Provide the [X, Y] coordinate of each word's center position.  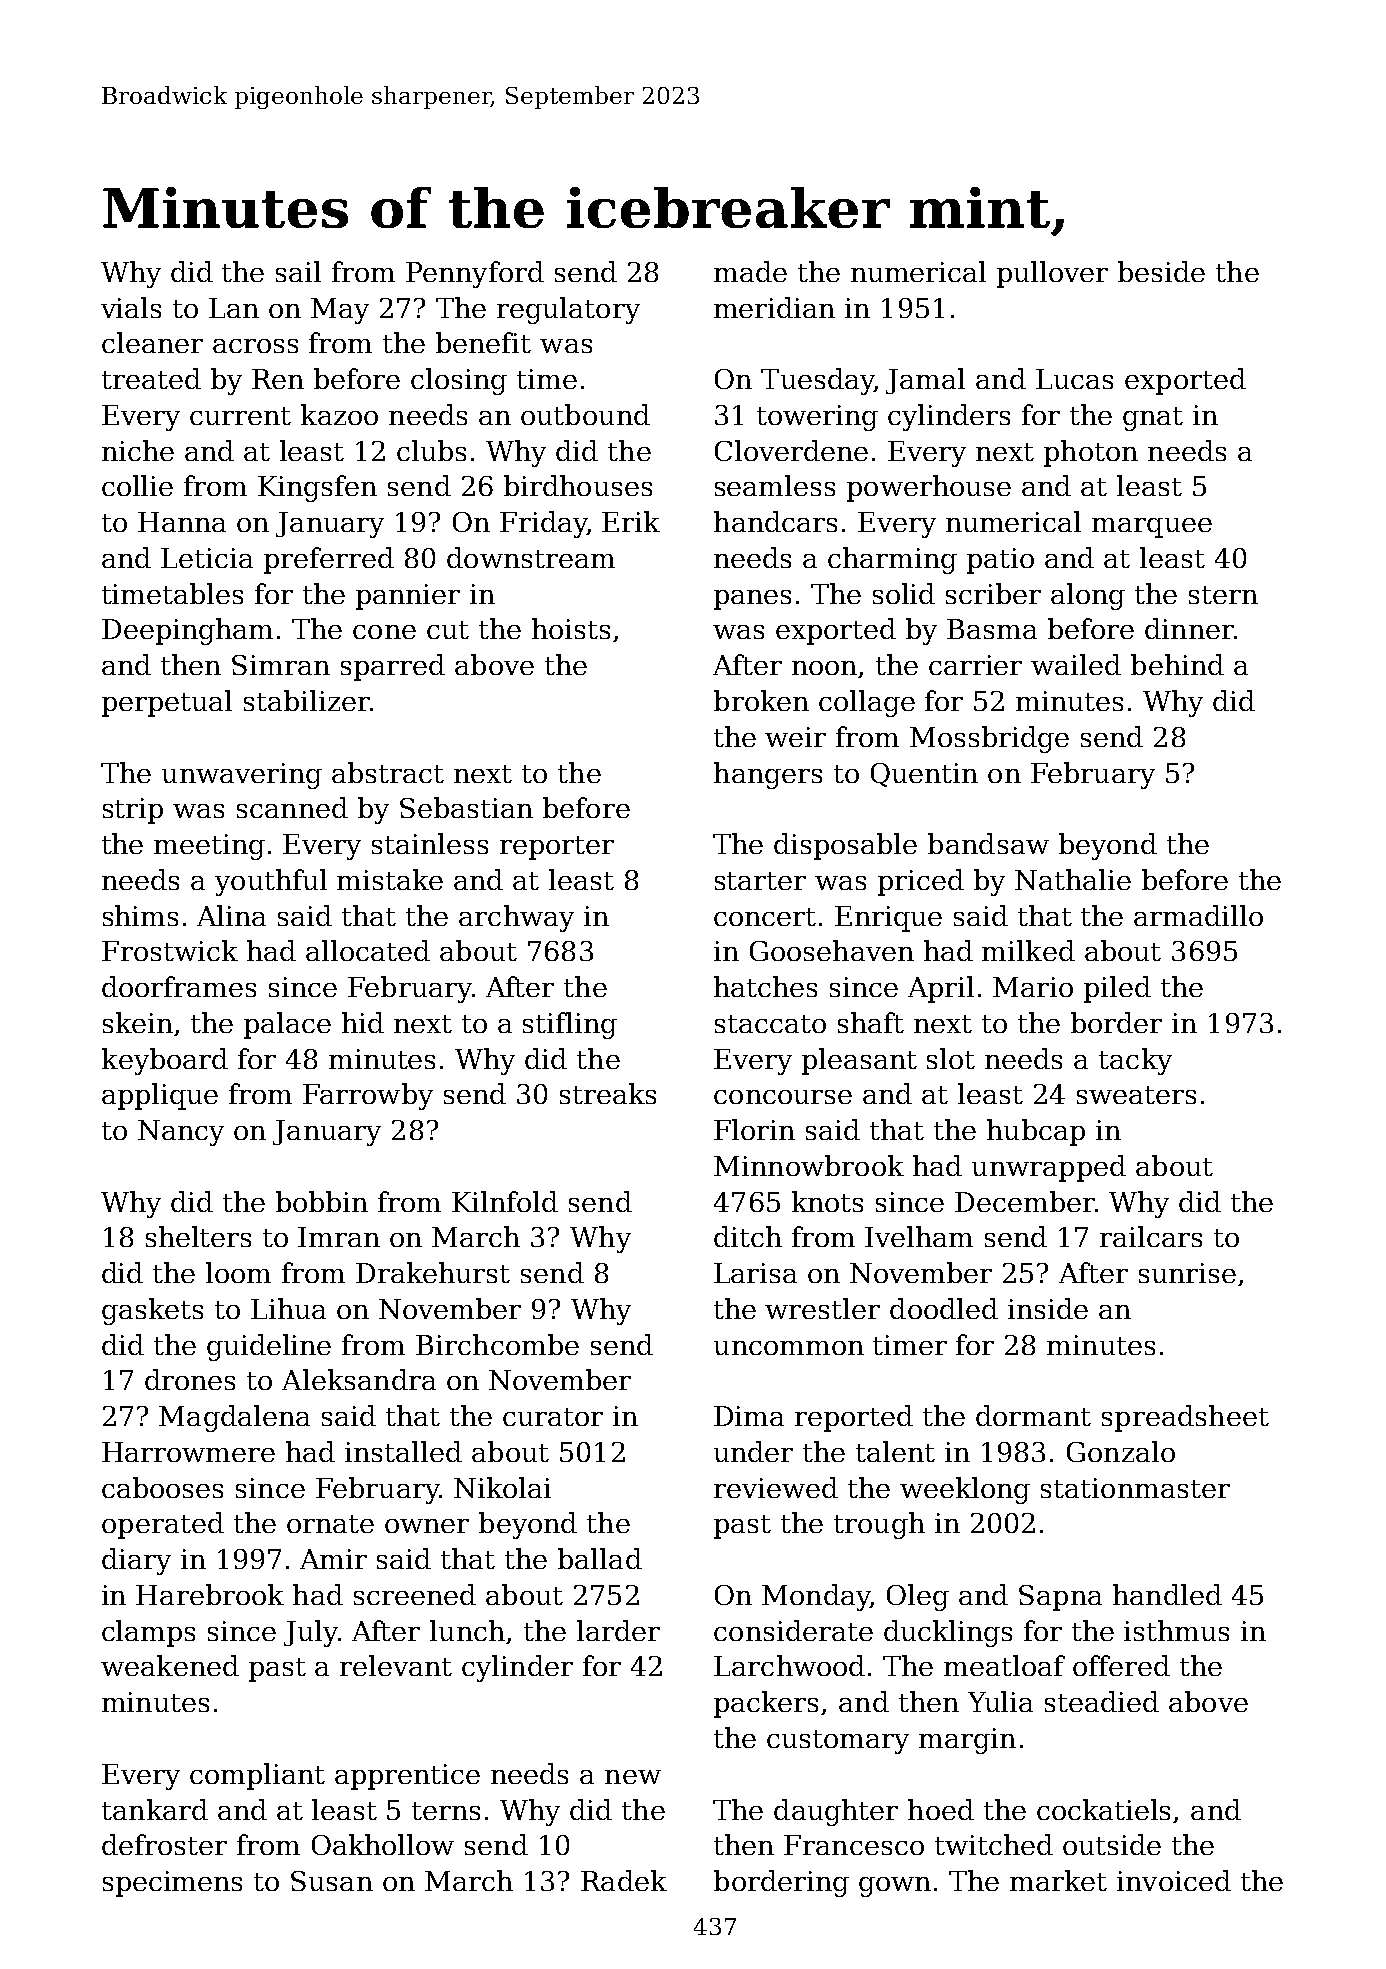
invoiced [1174, 1880]
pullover [1052, 274]
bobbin [322, 1201]
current [240, 416]
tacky [1135, 1061]
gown [895, 1887]
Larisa [755, 1273]
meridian [774, 307]
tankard [155, 1809]
